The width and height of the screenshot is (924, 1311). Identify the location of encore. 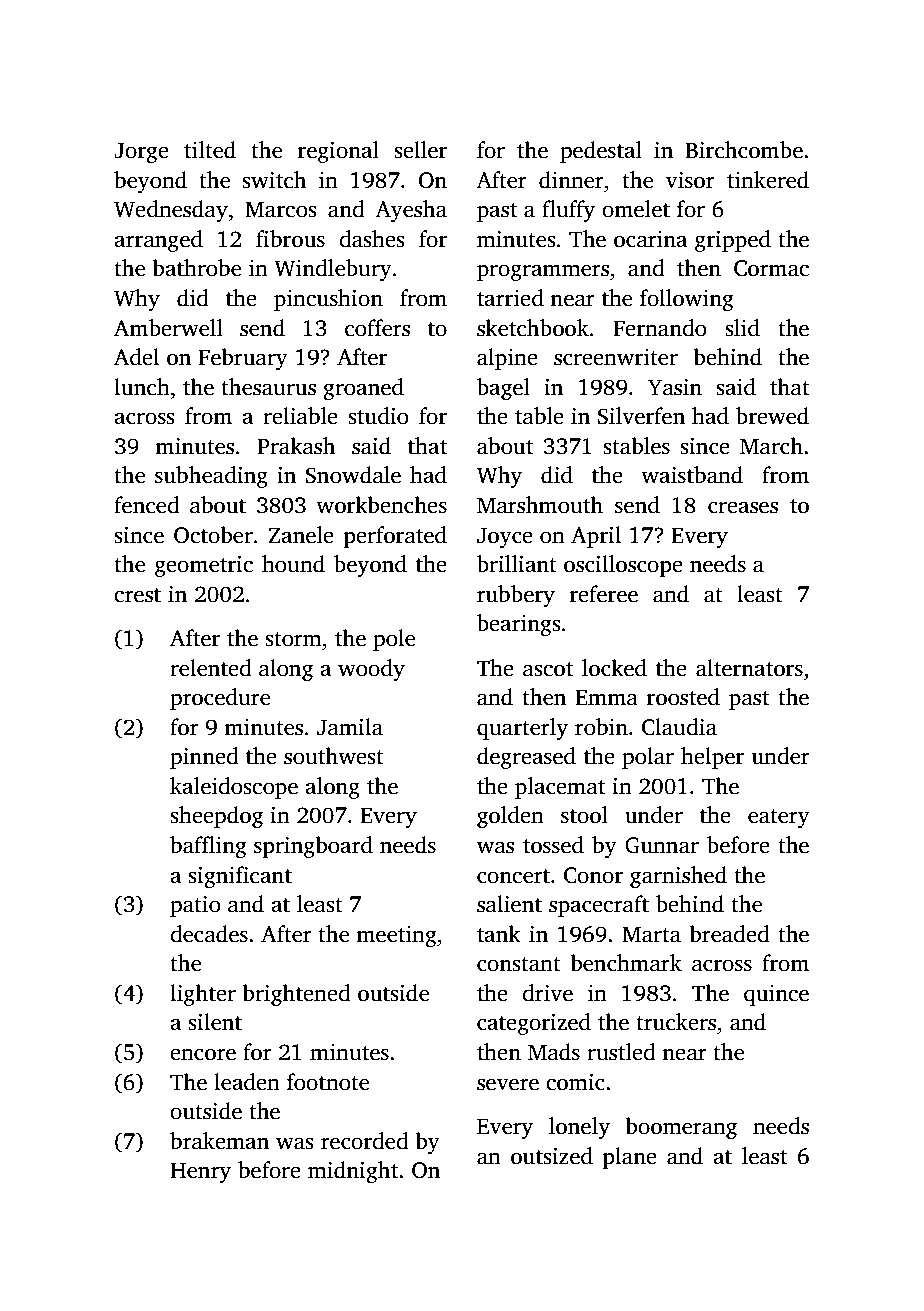
(203, 1054).
